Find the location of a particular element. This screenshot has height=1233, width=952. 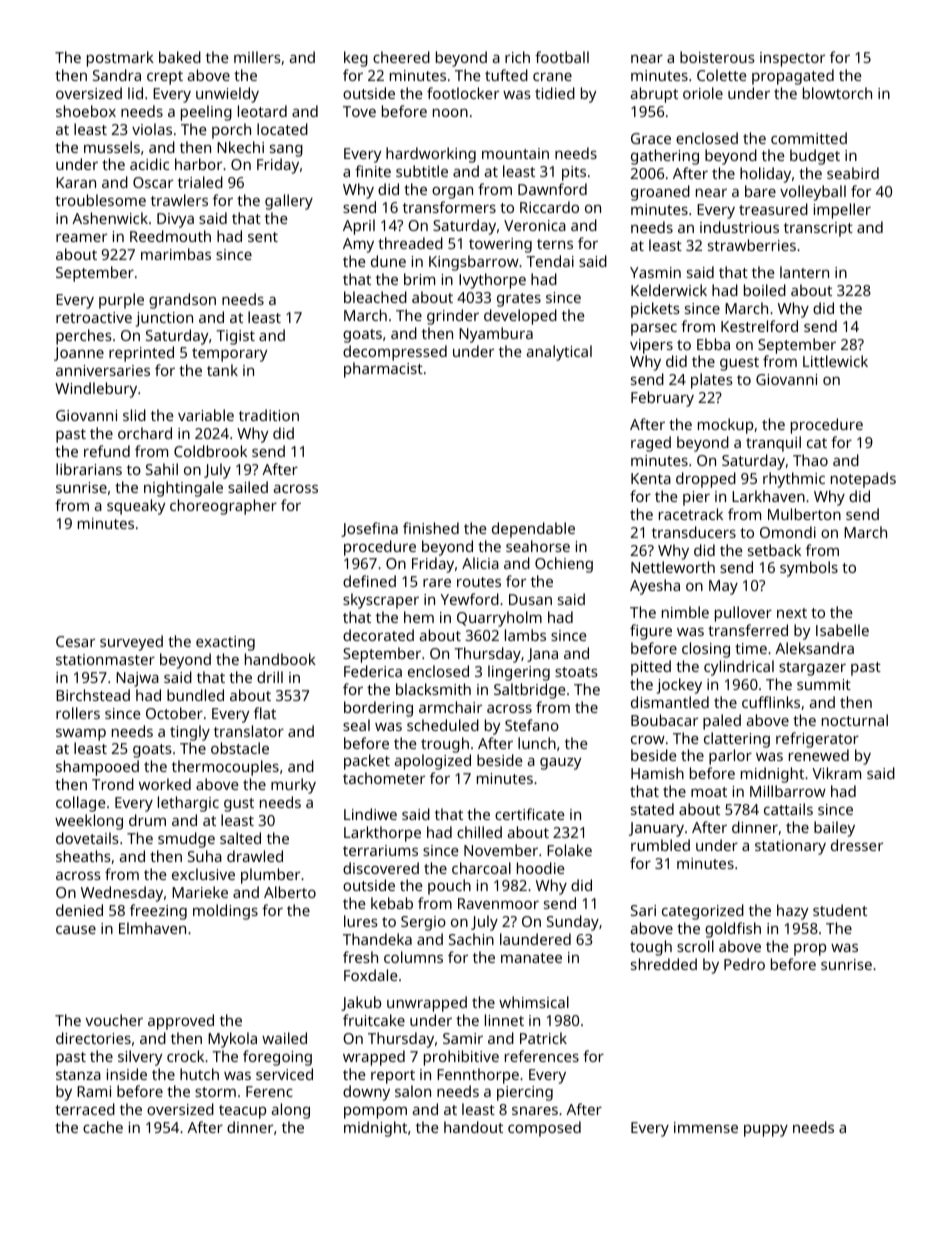

Kestrelford is located at coordinates (759, 326).
